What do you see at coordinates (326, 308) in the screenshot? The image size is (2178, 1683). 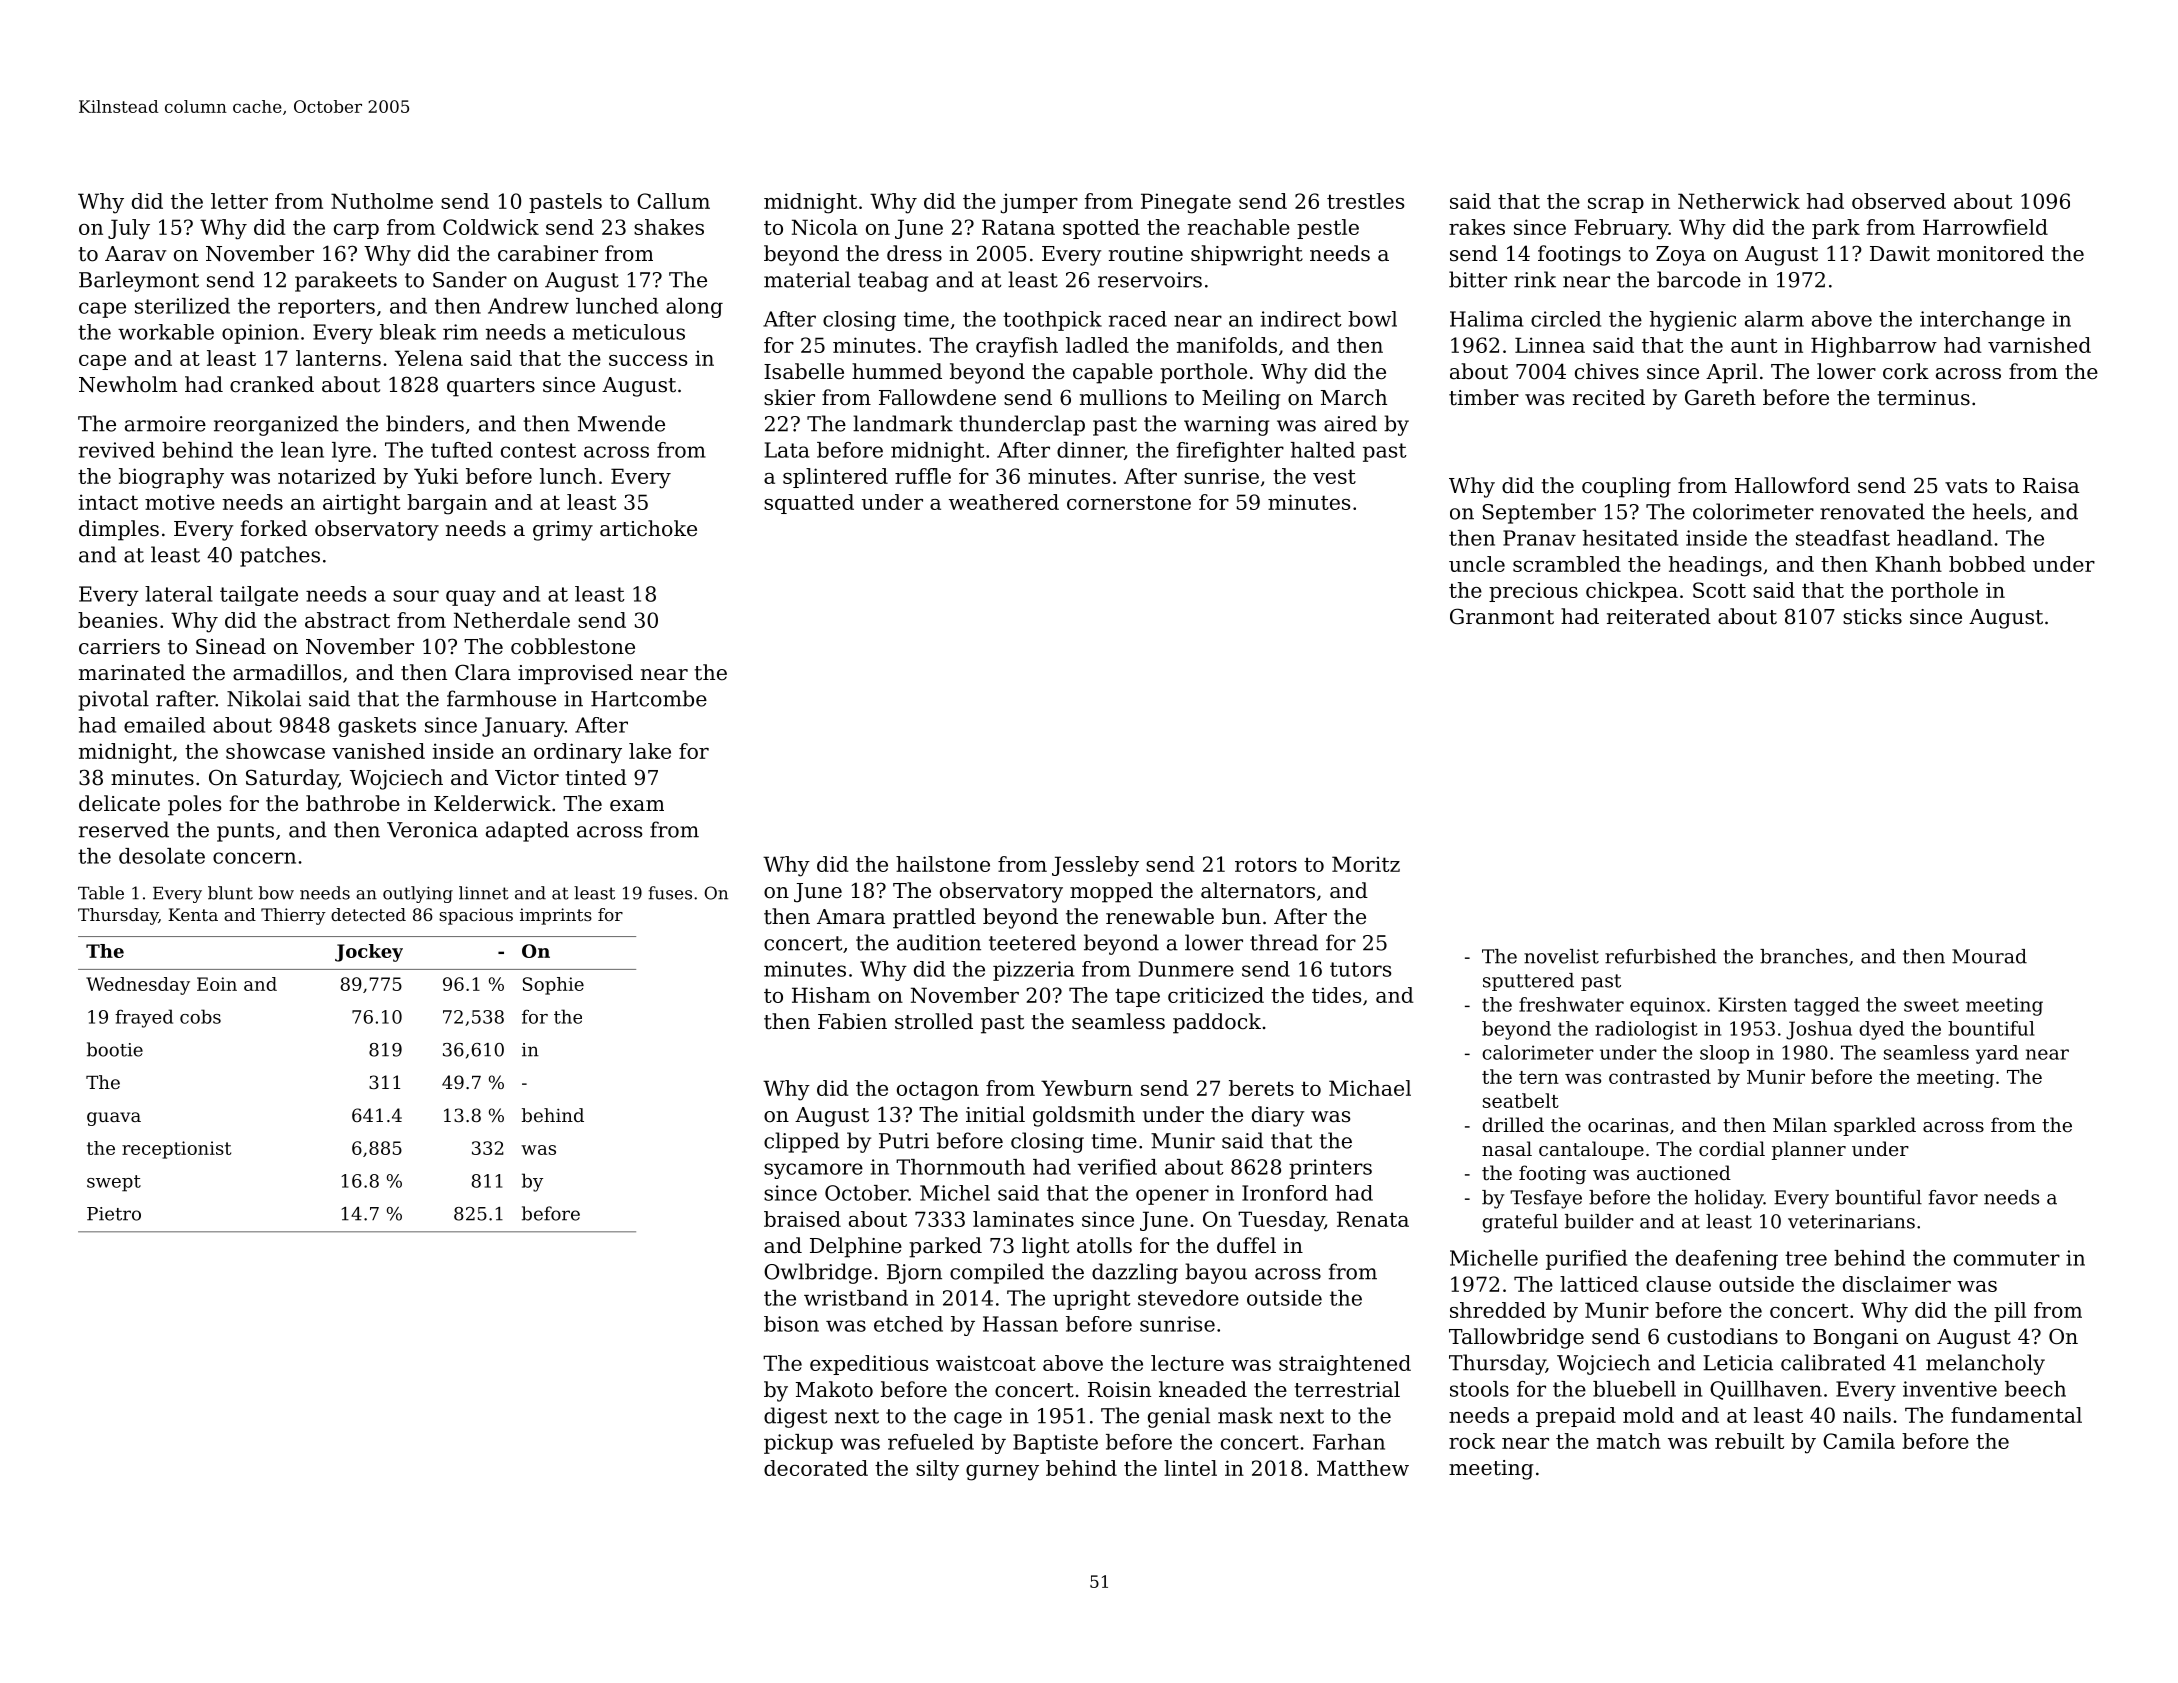 I see `reporters` at bounding box center [326, 308].
